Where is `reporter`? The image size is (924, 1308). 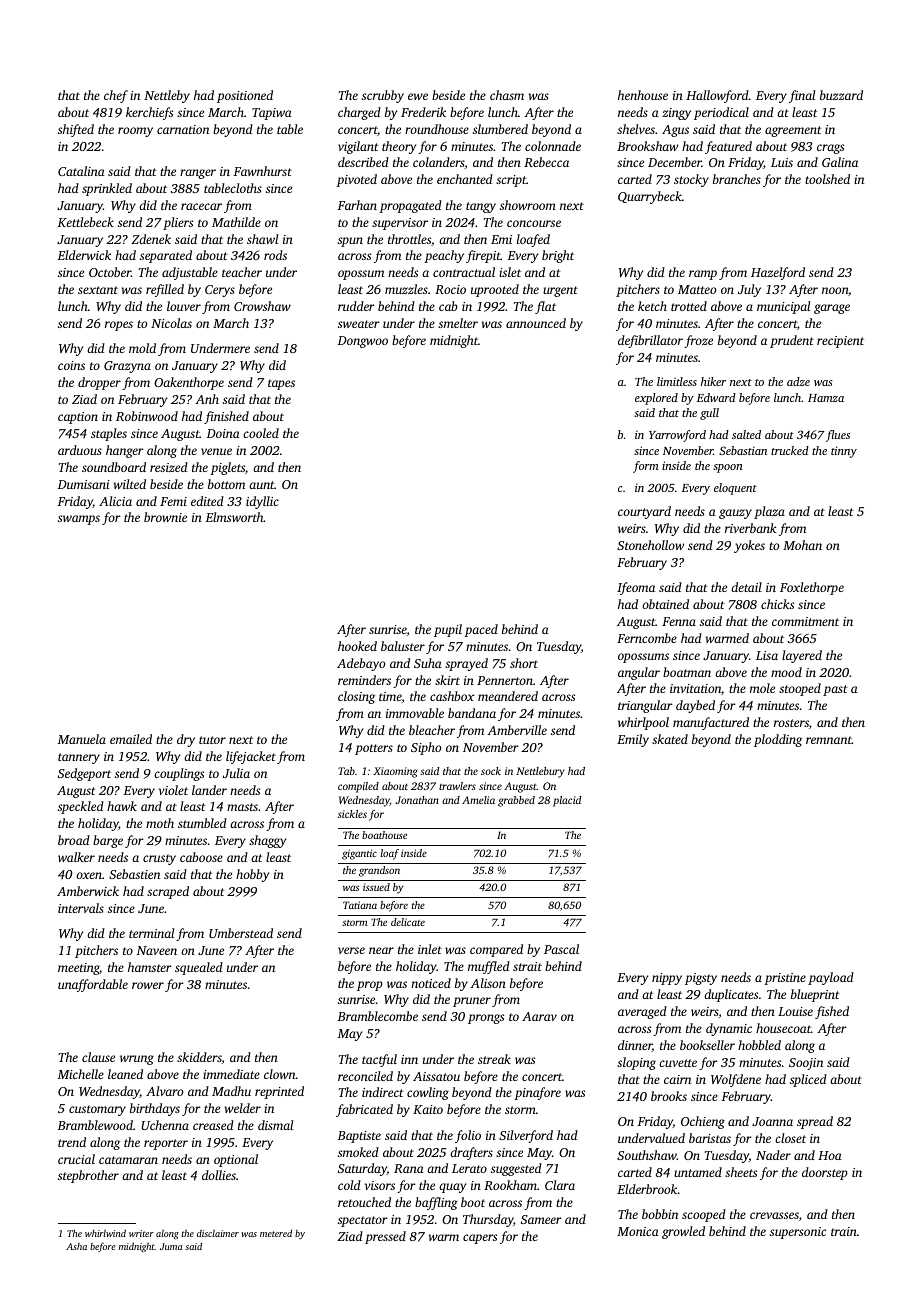 reporter is located at coordinates (166, 1144).
